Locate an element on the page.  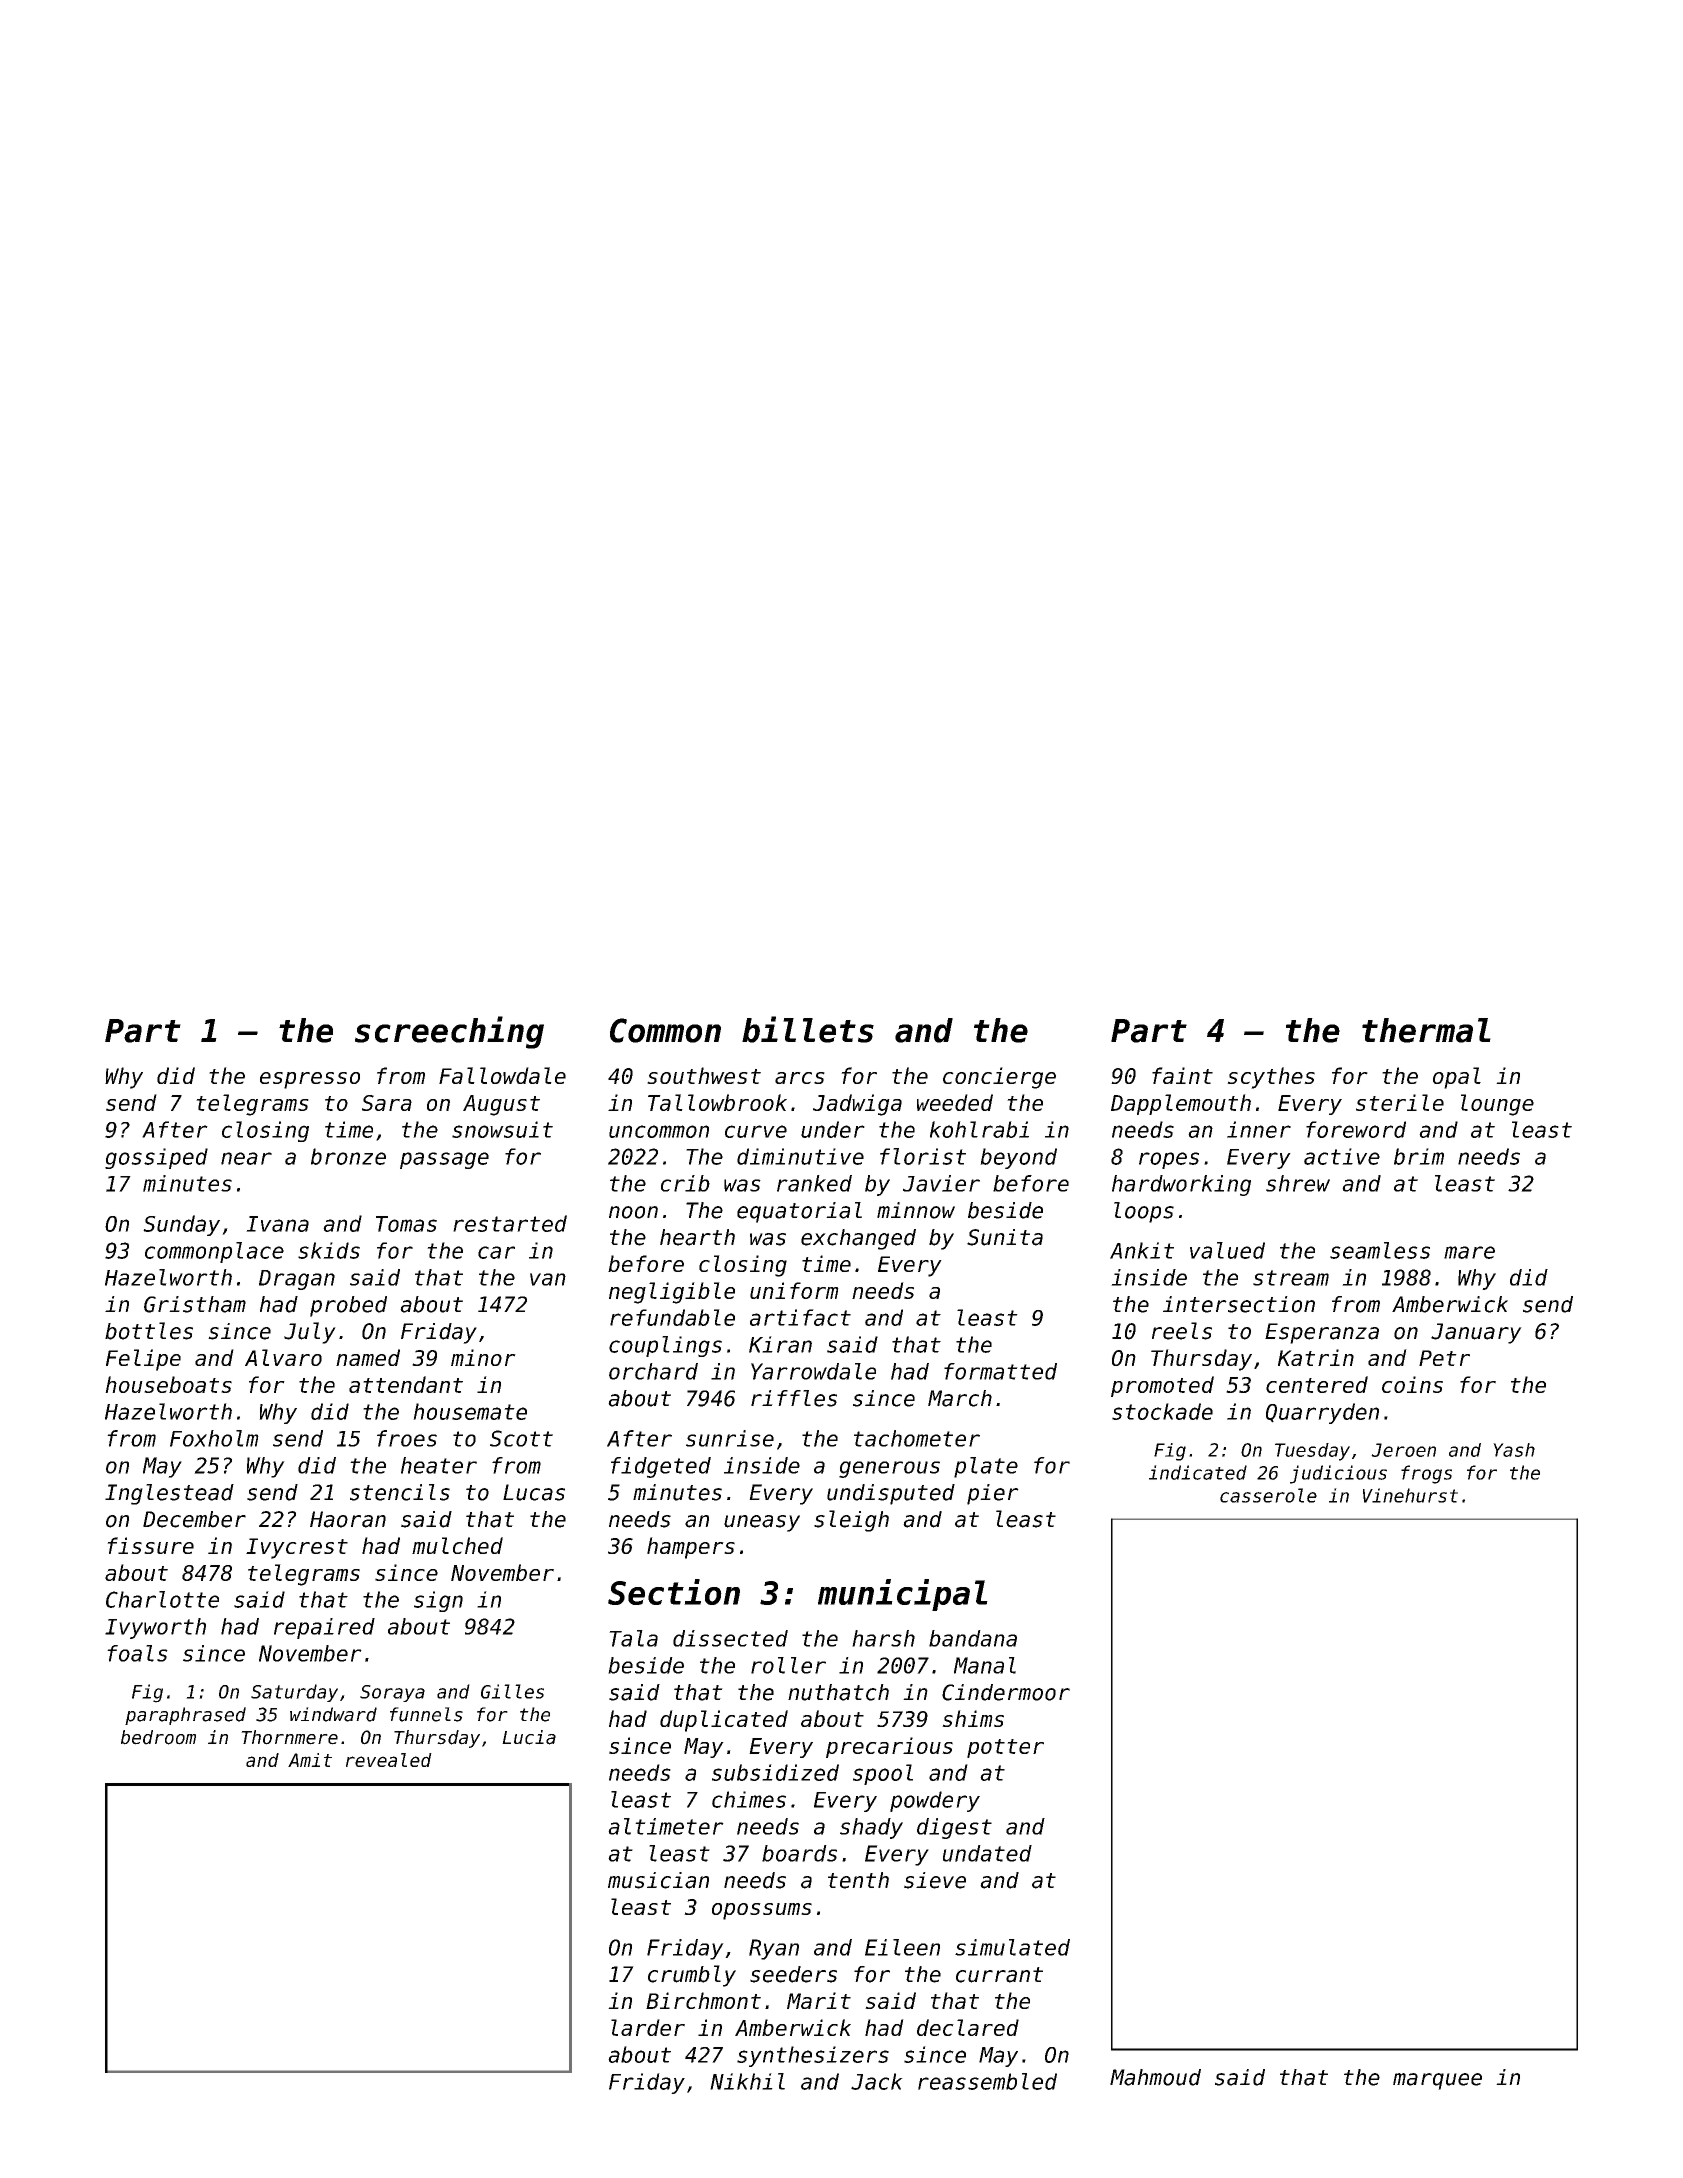
Vinehurst is located at coordinates (1410, 1495).
